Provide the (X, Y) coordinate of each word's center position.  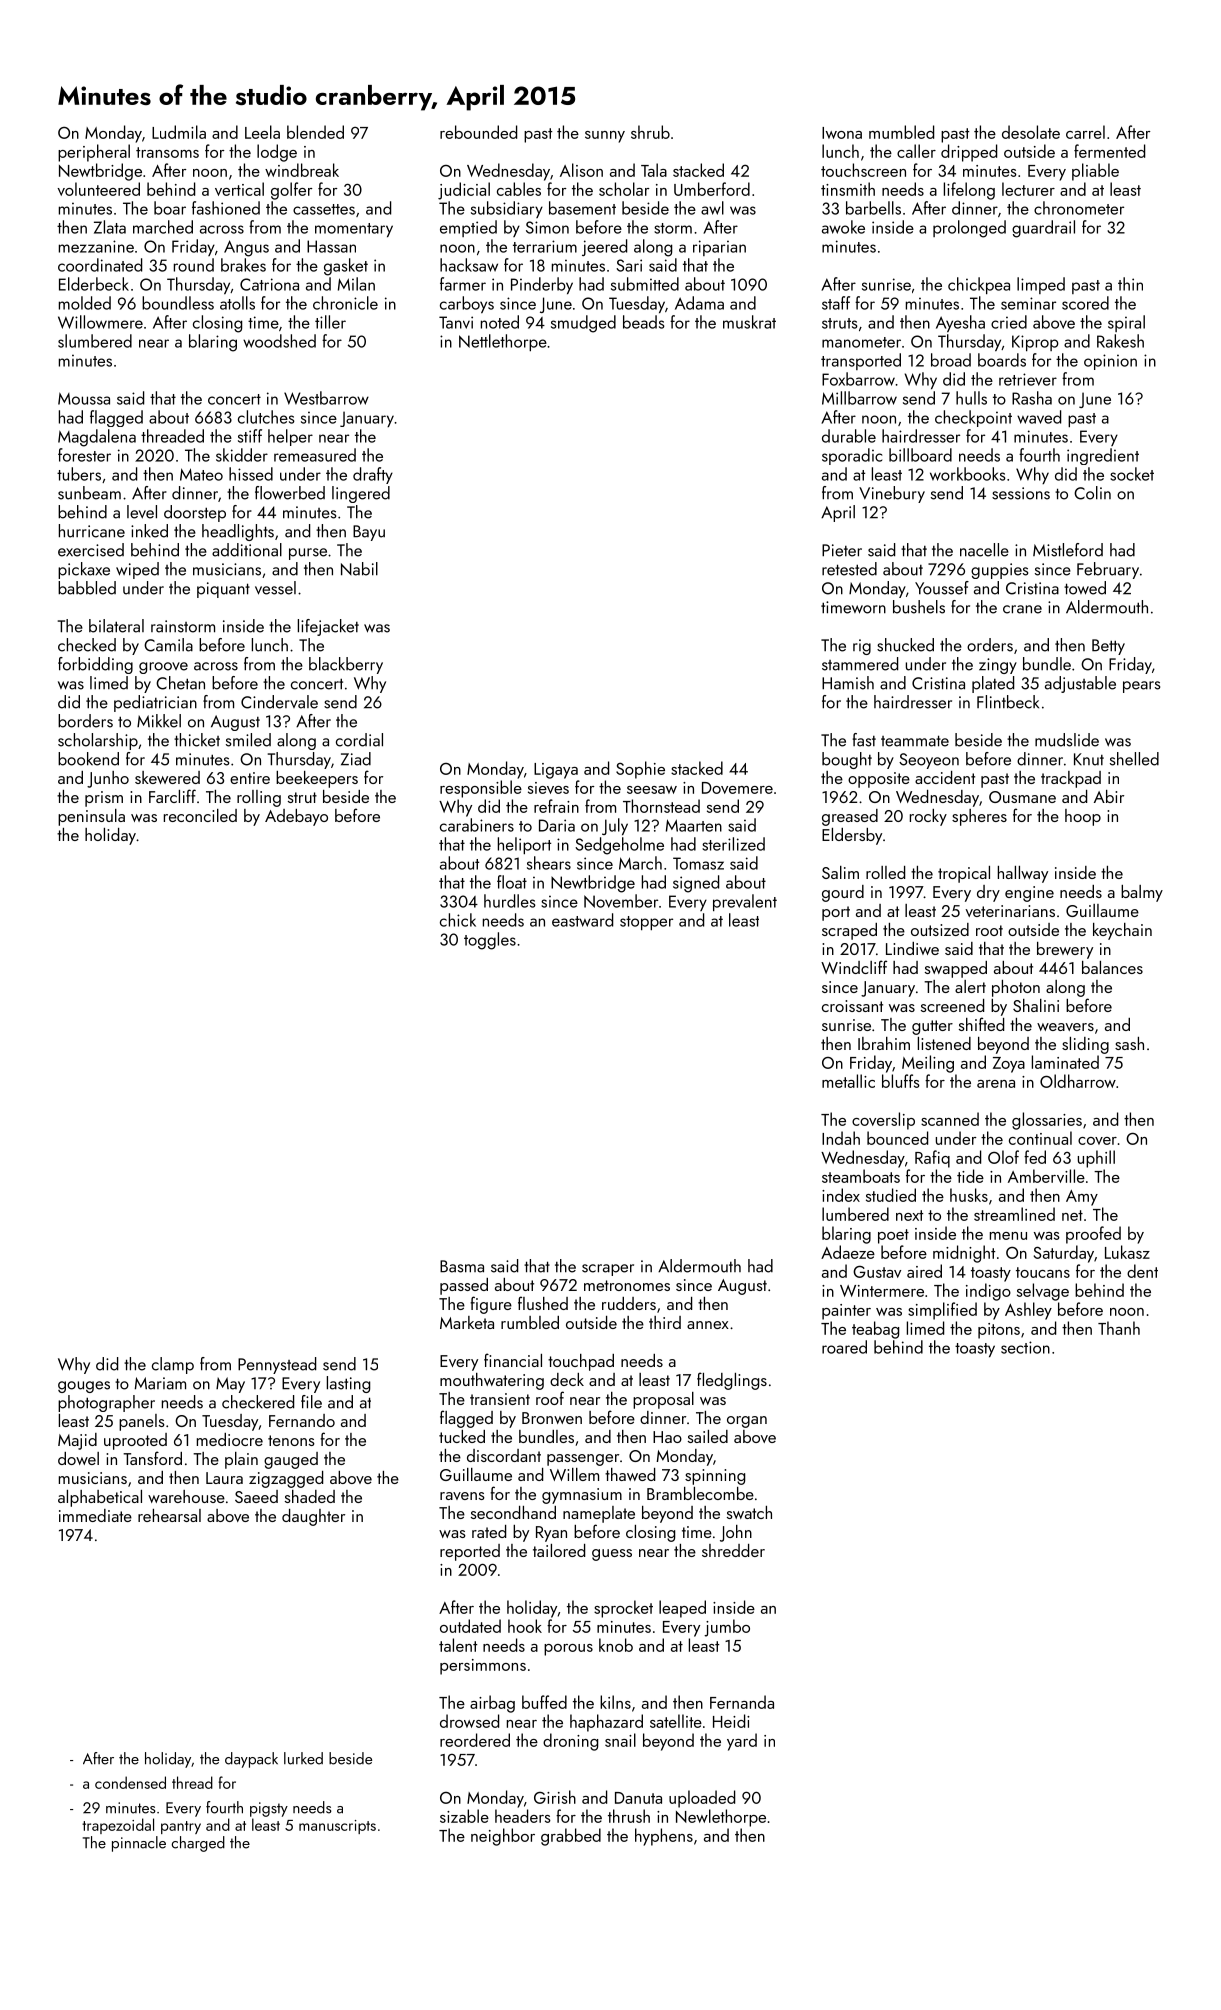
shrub (650, 132)
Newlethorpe (721, 1818)
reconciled (200, 815)
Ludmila (179, 132)
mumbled (901, 132)
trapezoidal (118, 1826)
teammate (915, 741)
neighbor (503, 1837)
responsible (481, 789)
